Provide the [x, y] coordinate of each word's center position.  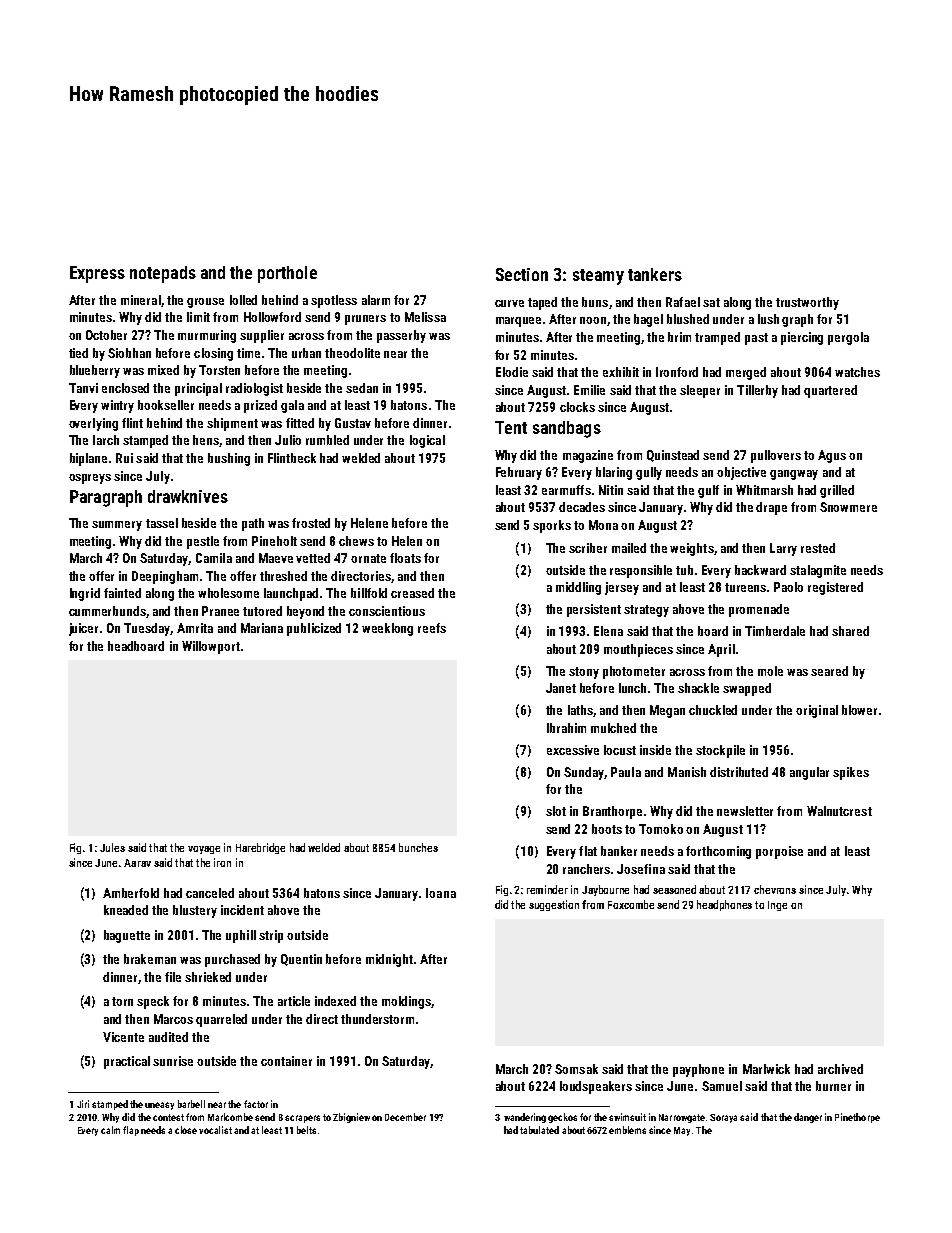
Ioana [441, 893]
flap [131, 1131]
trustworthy [807, 303]
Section [522, 274]
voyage [204, 850]
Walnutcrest [839, 811]
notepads [163, 274]
